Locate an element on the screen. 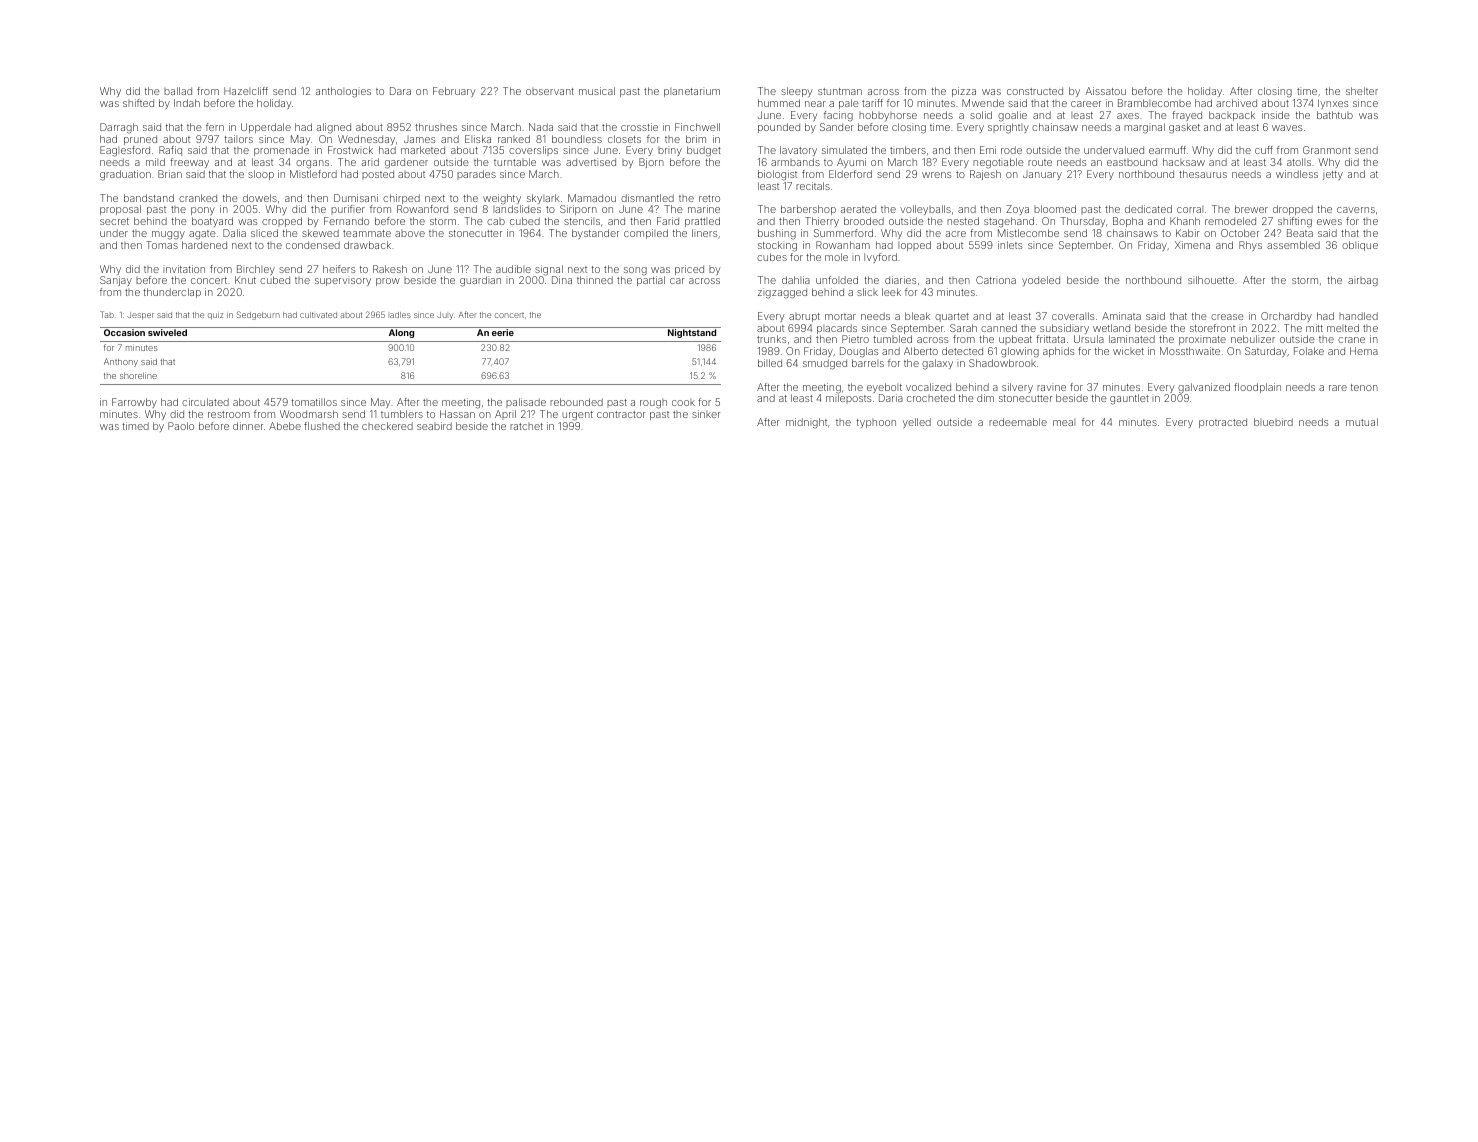 This screenshot has width=1478, height=1142. shifted is located at coordinates (138, 103).
